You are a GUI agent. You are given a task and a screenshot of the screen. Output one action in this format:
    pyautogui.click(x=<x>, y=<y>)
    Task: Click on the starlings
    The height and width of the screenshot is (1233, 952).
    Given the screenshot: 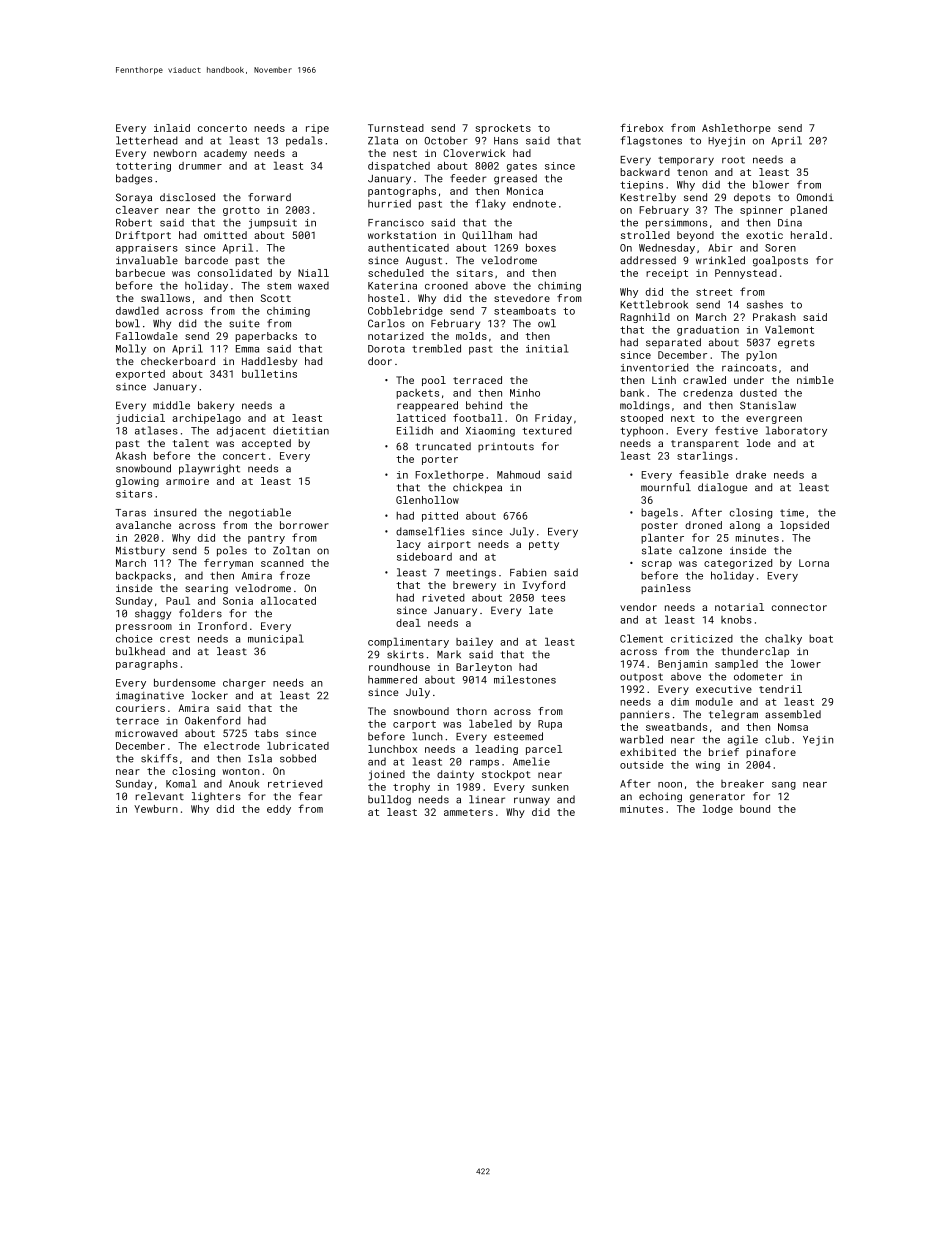 What is the action you would take?
    pyautogui.click(x=705, y=456)
